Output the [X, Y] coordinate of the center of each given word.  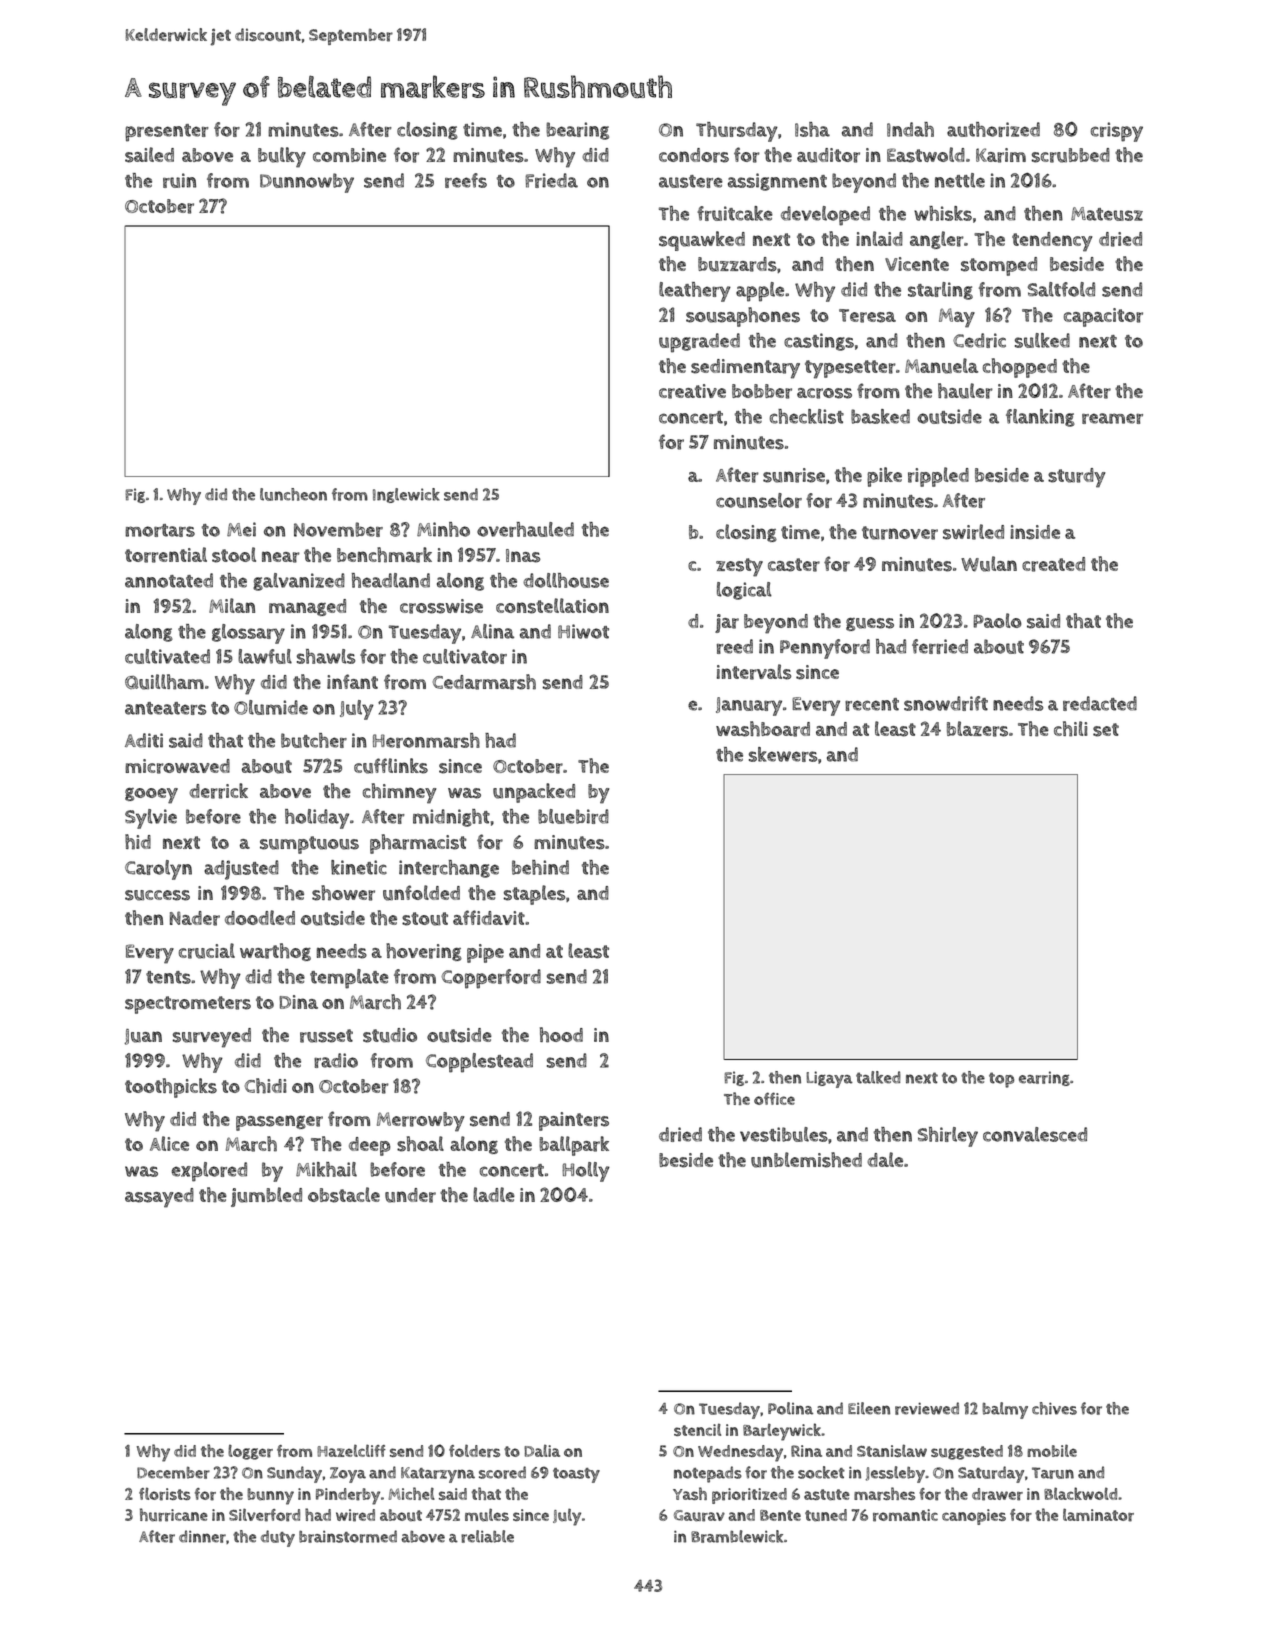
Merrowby [421, 1122]
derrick [218, 791]
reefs [466, 180]
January [749, 706]
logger [250, 1452]
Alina [492, 631]
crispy [1117, 132]
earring [1044, 1078]
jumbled [266, 1197]
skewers [783, 754]
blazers [977, 729]
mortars [160, 530]
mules [487, 1515]
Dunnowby [307, 183]
